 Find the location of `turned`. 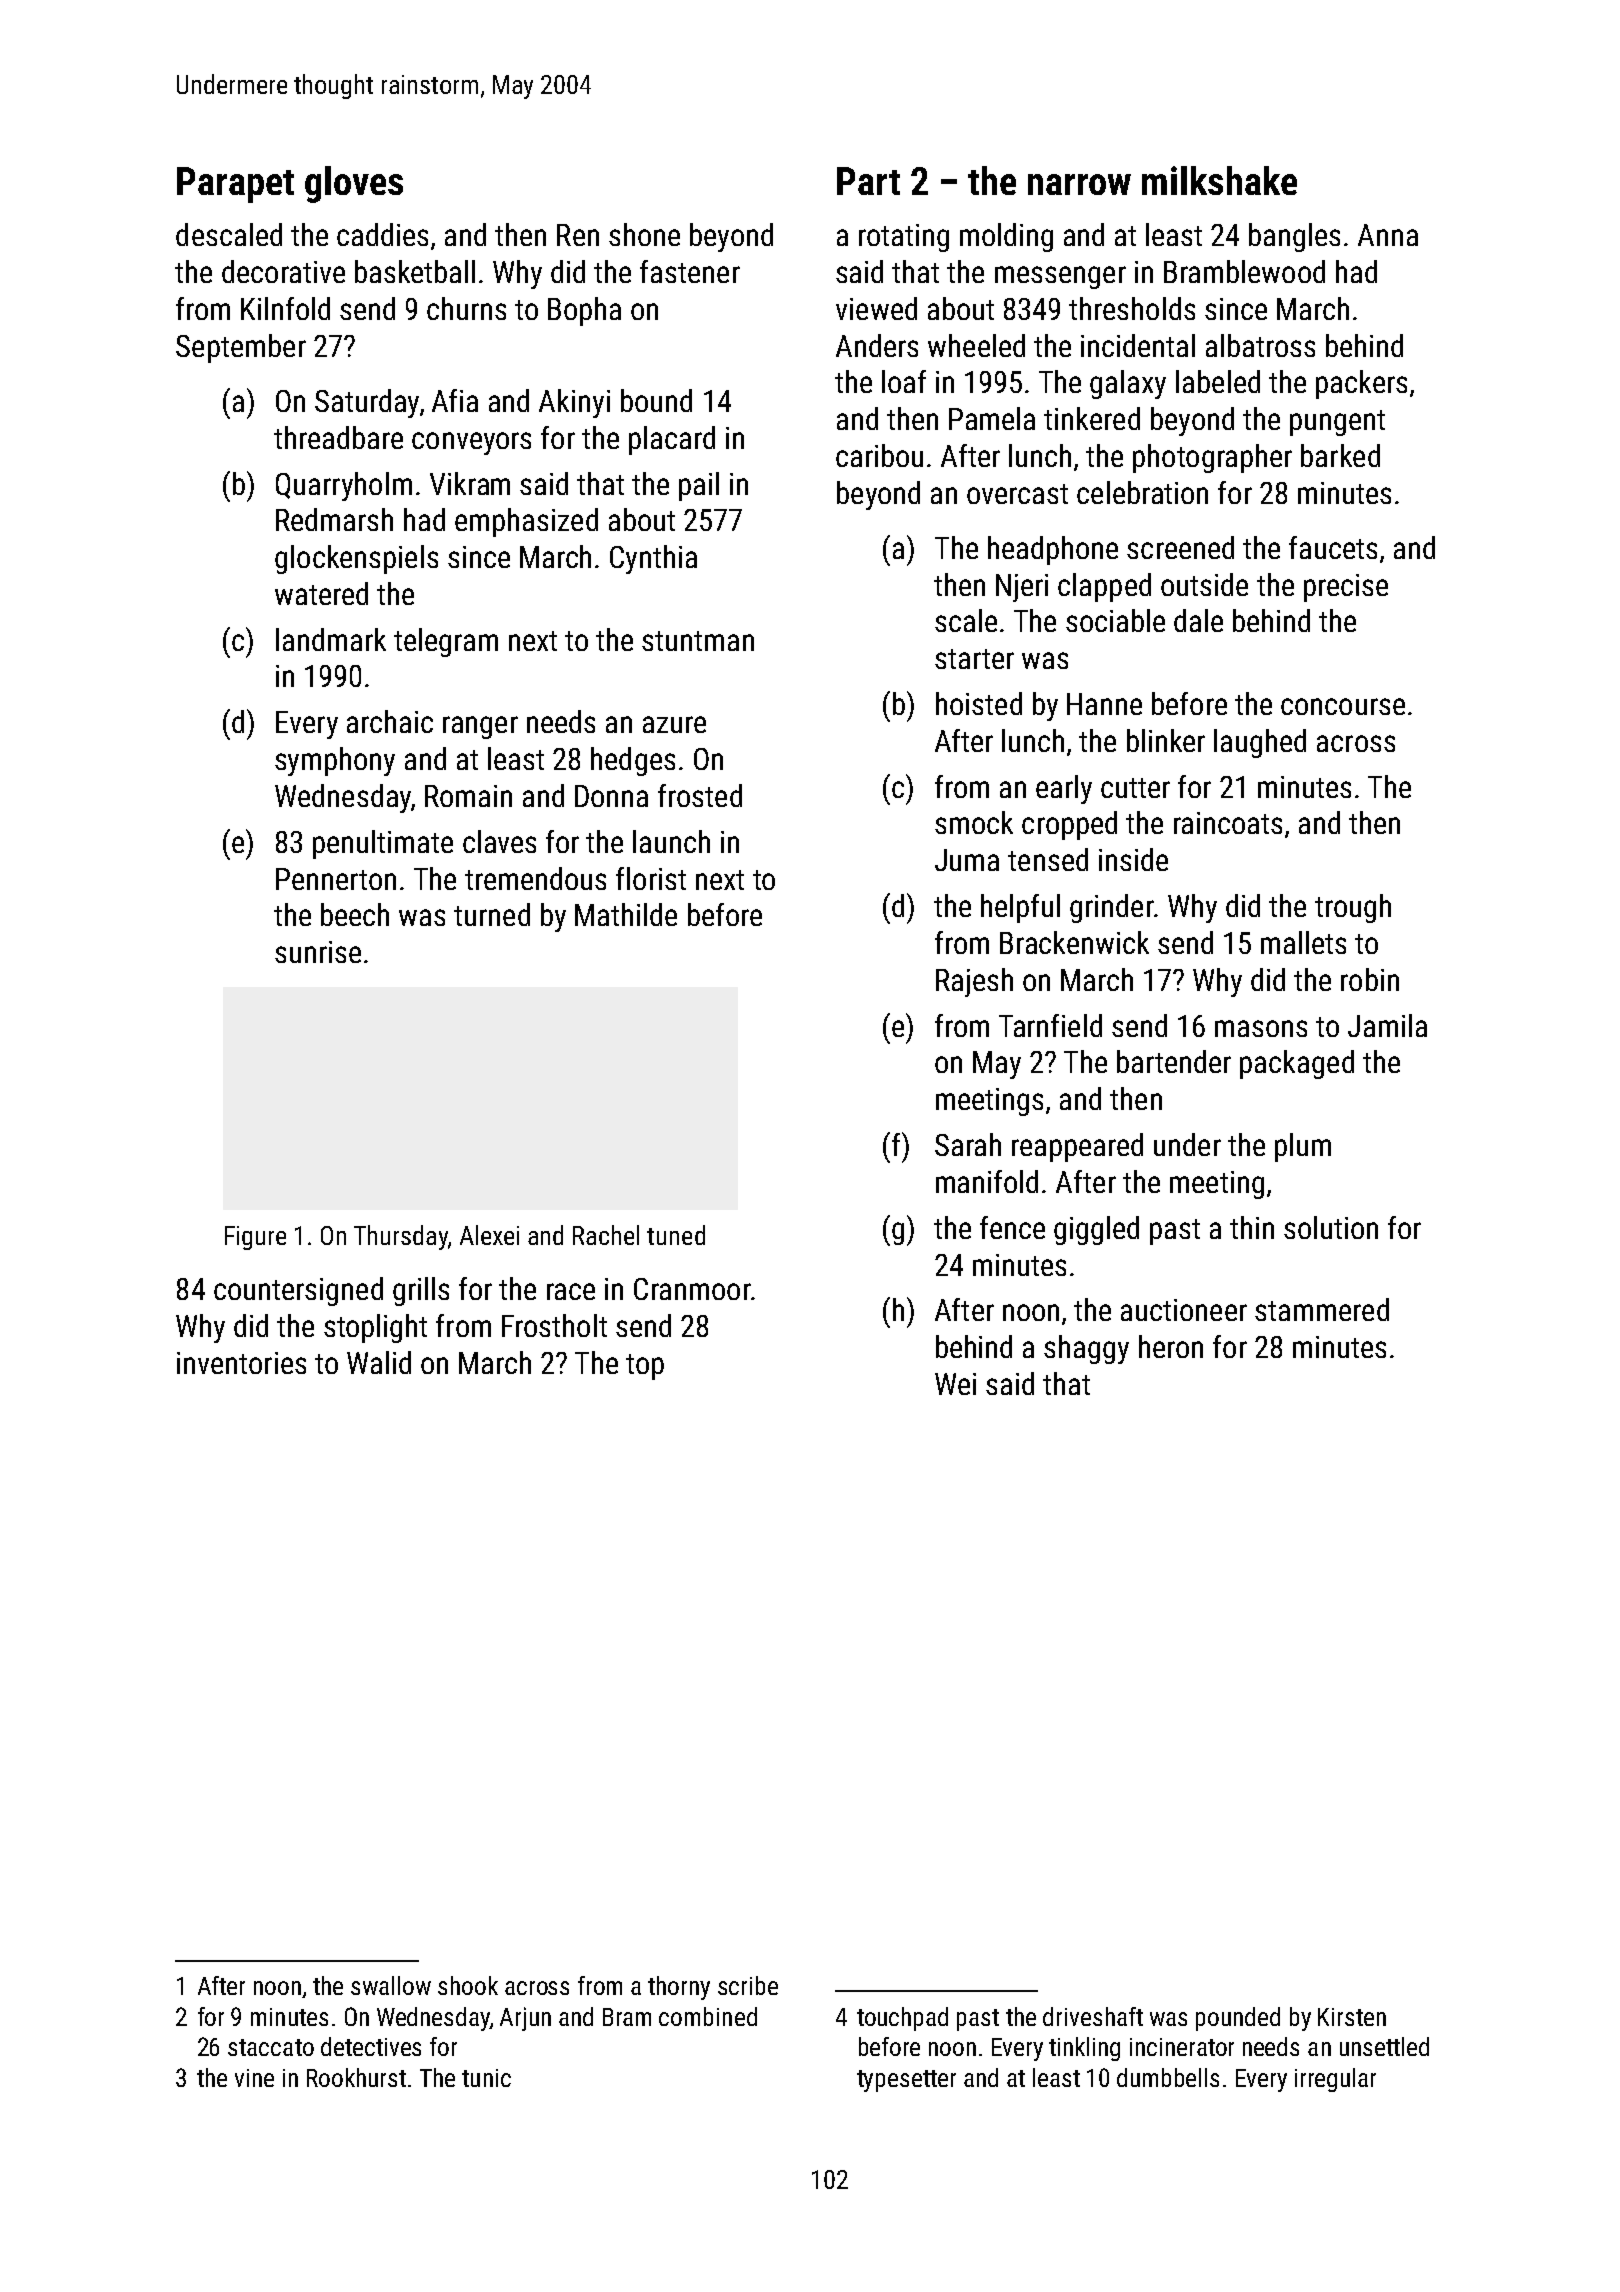

turned is located at coordinates (492, 914).
